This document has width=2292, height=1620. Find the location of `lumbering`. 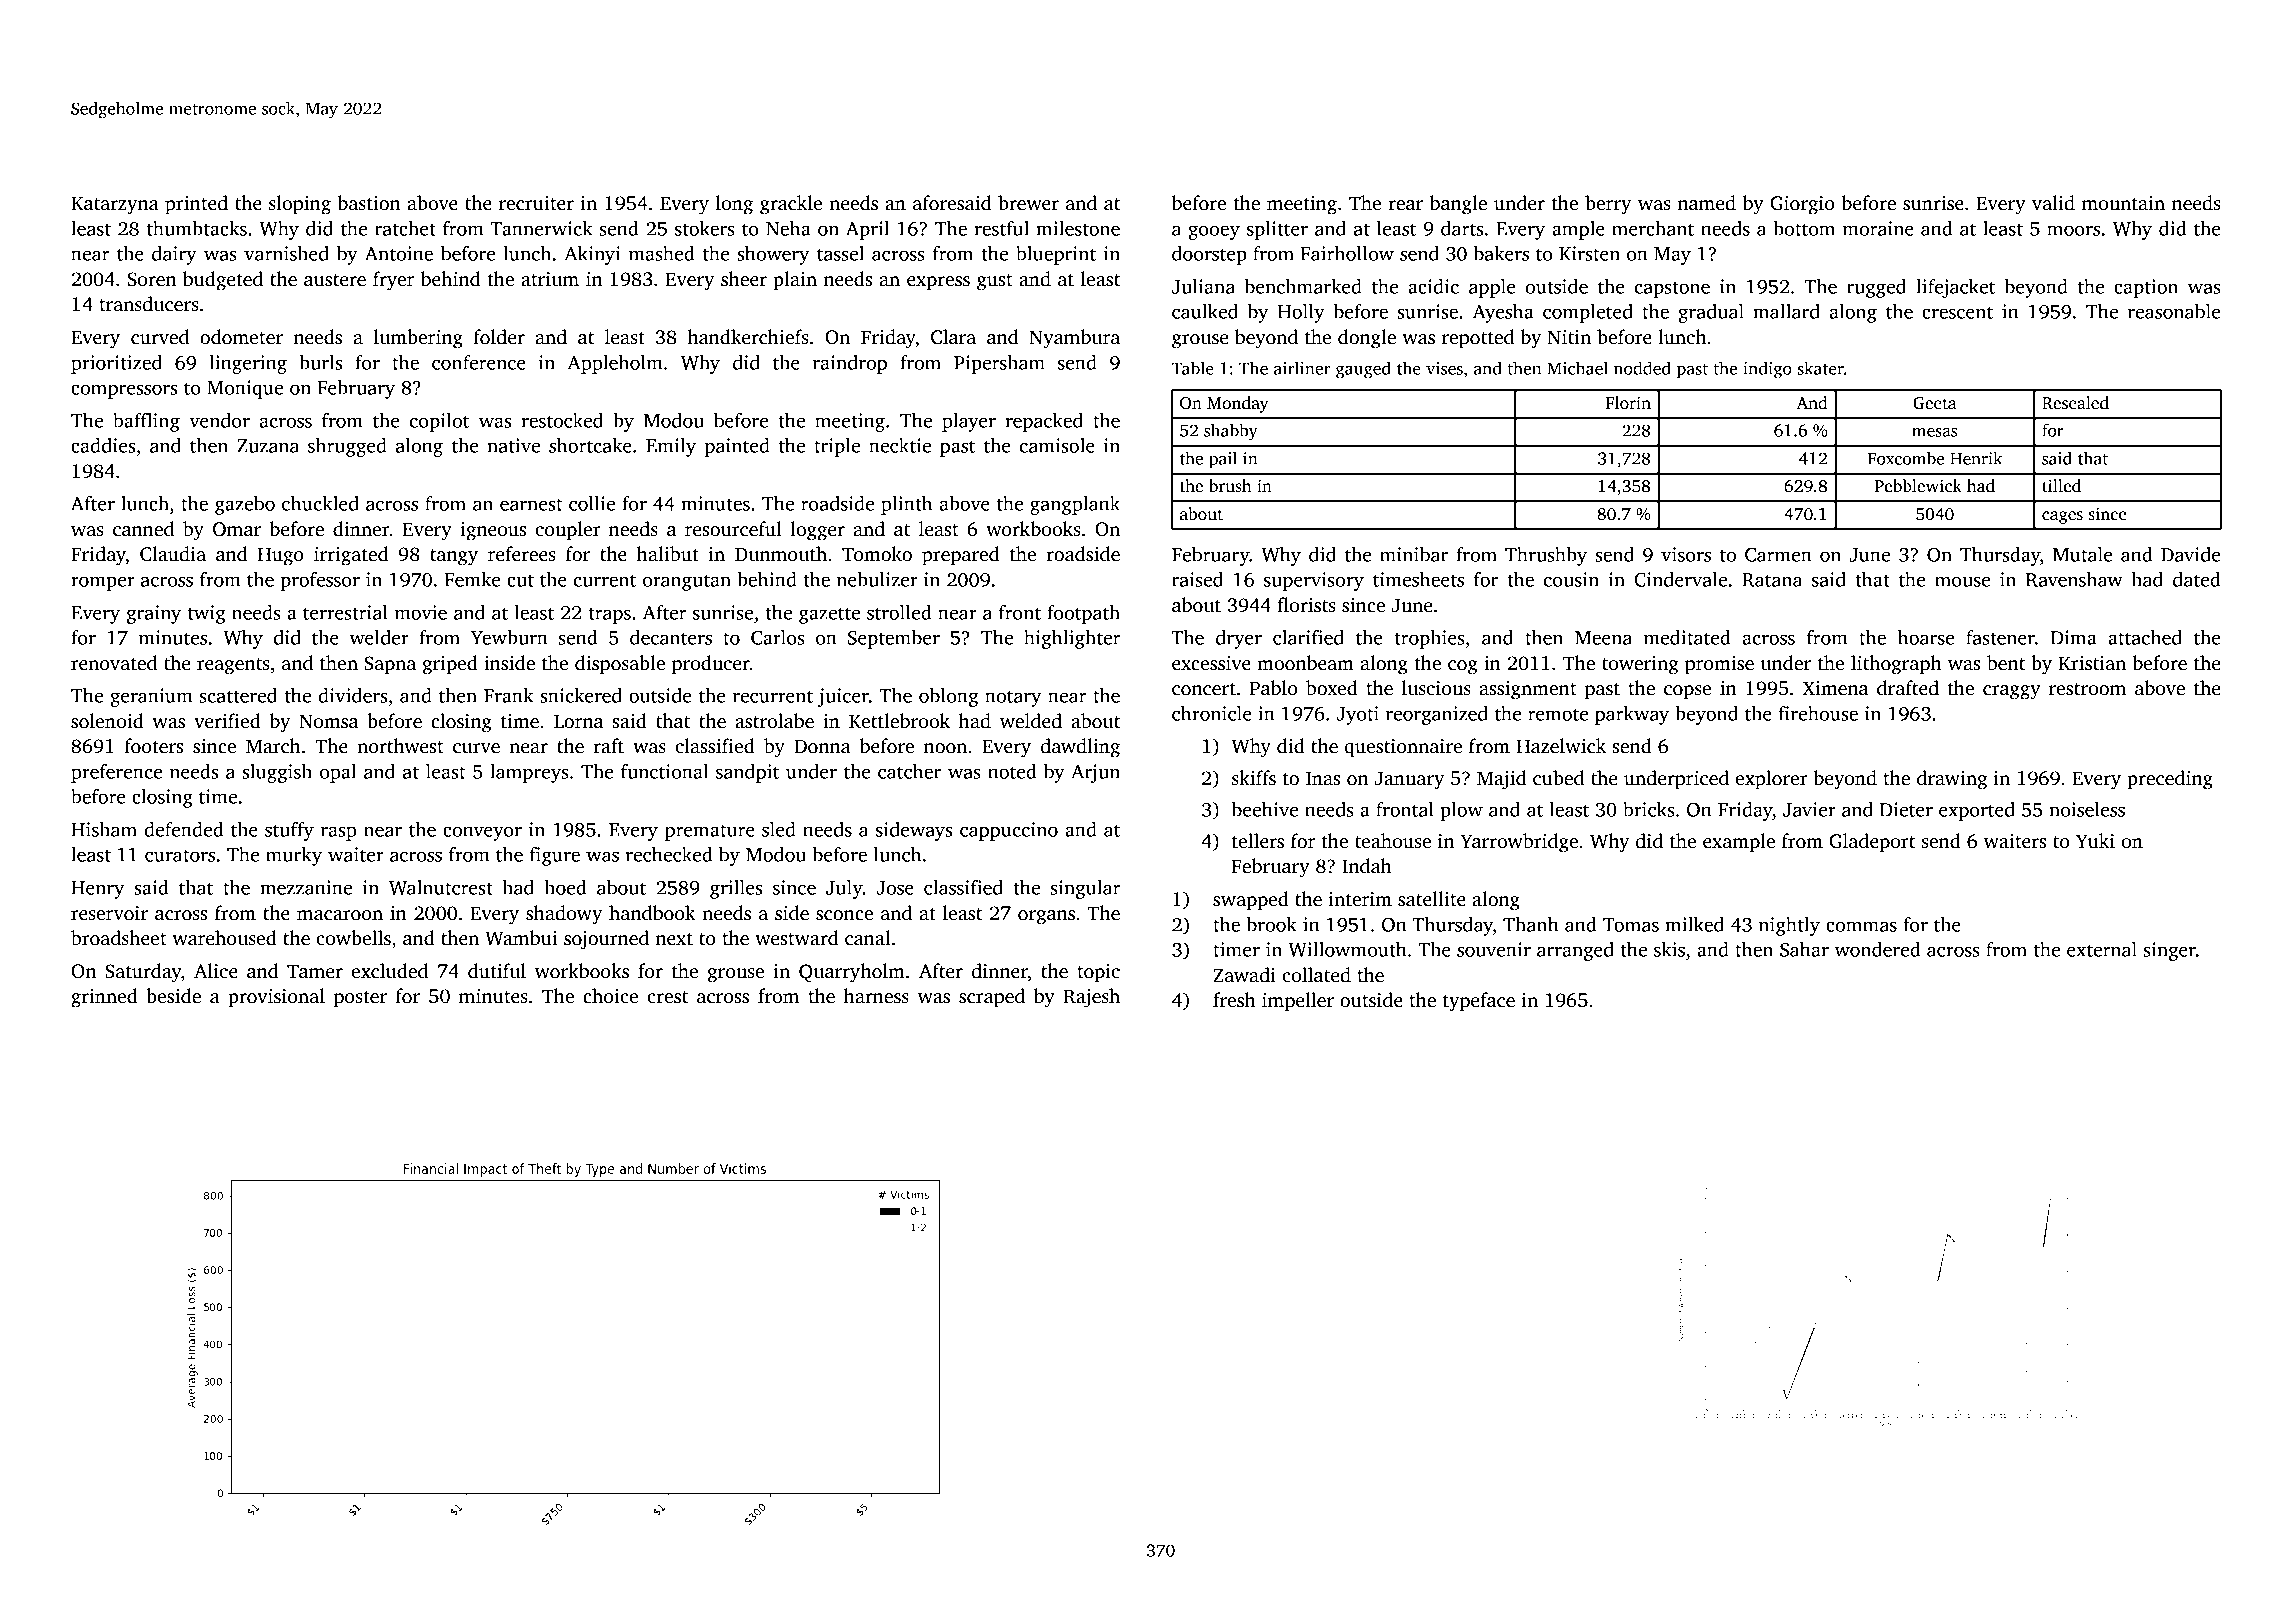

lumbering is located at coordinates (418, 339).
